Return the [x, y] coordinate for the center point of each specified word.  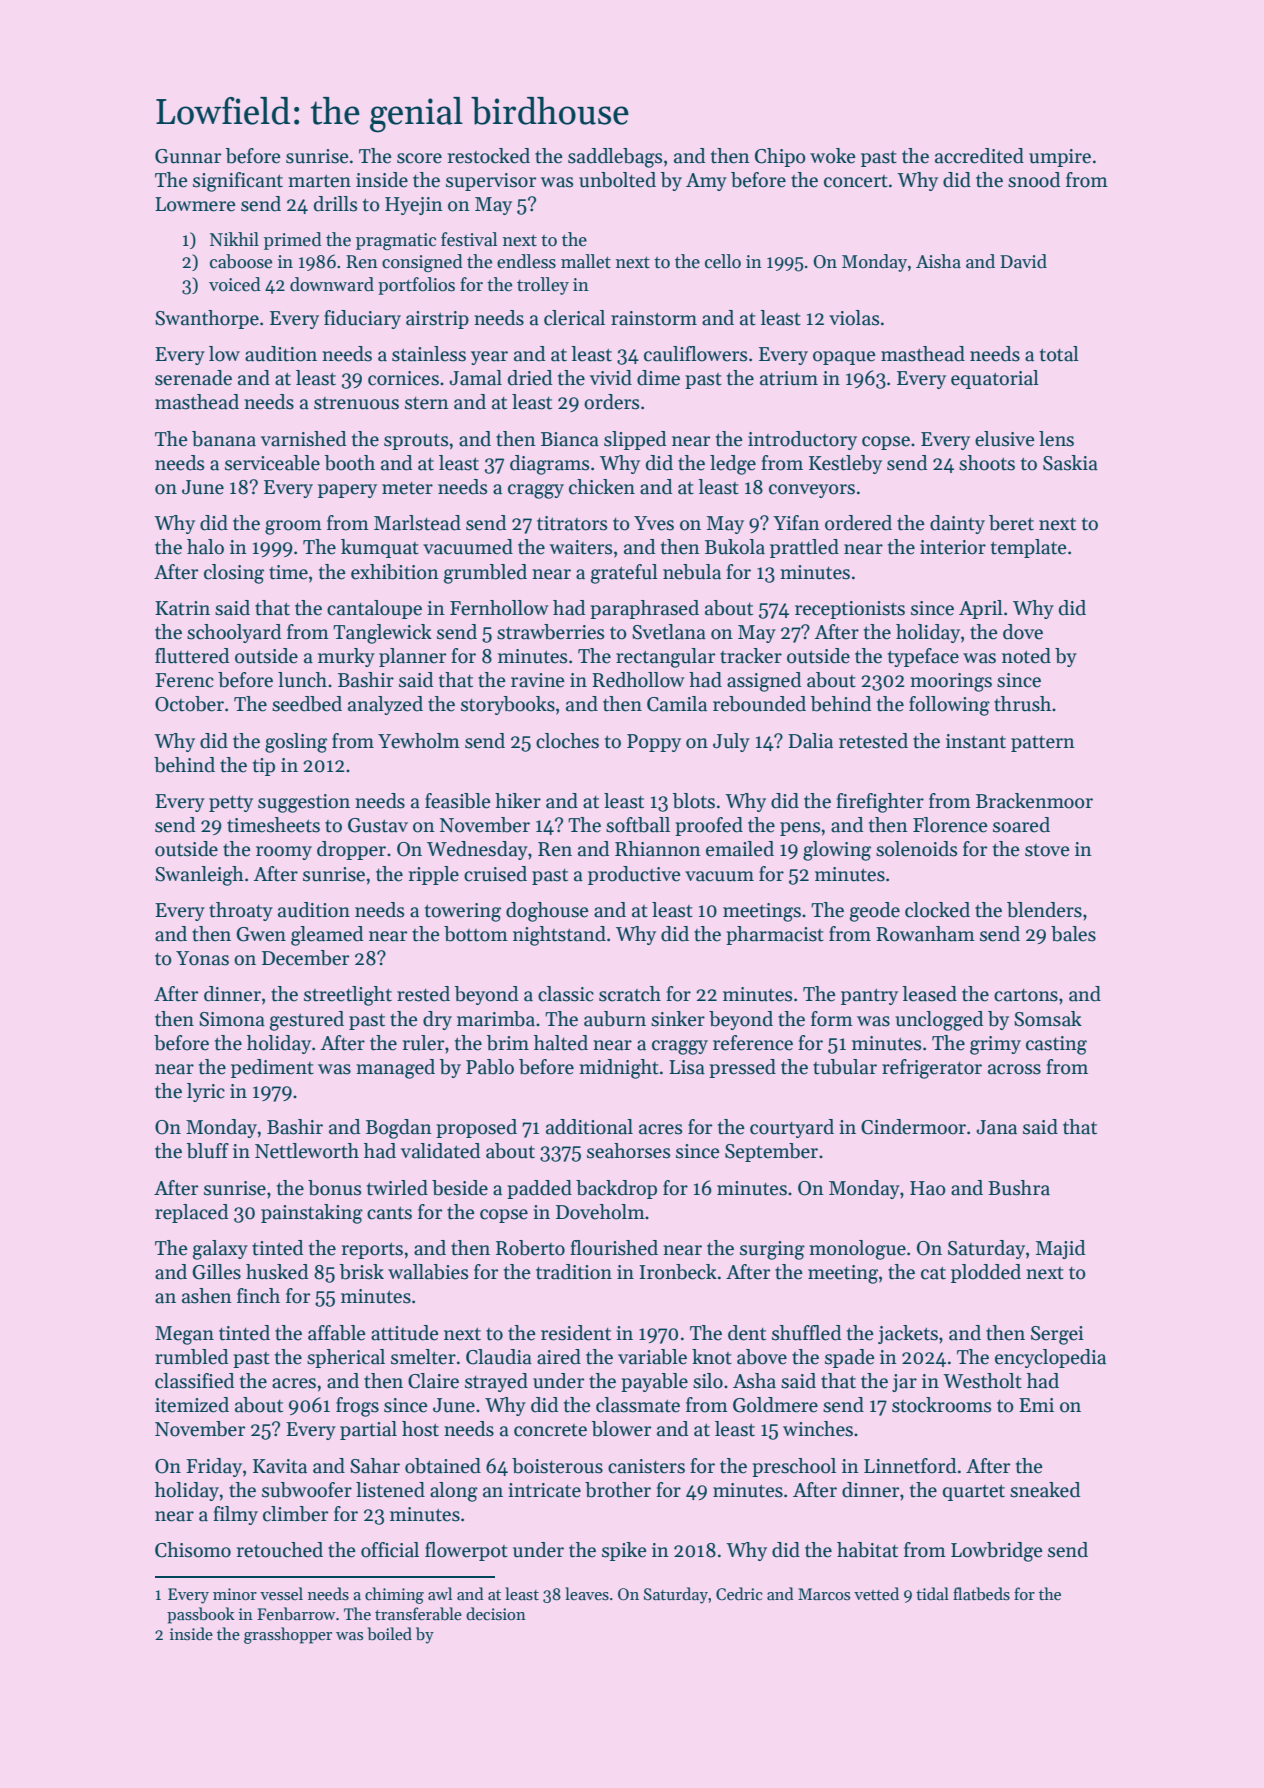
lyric [206, 1092]
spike [624, 1551]
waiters [580, 547]
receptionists [850, 610]
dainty [957, 524]
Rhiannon [658, 849]
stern [427, 403]
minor [235, 1594]
